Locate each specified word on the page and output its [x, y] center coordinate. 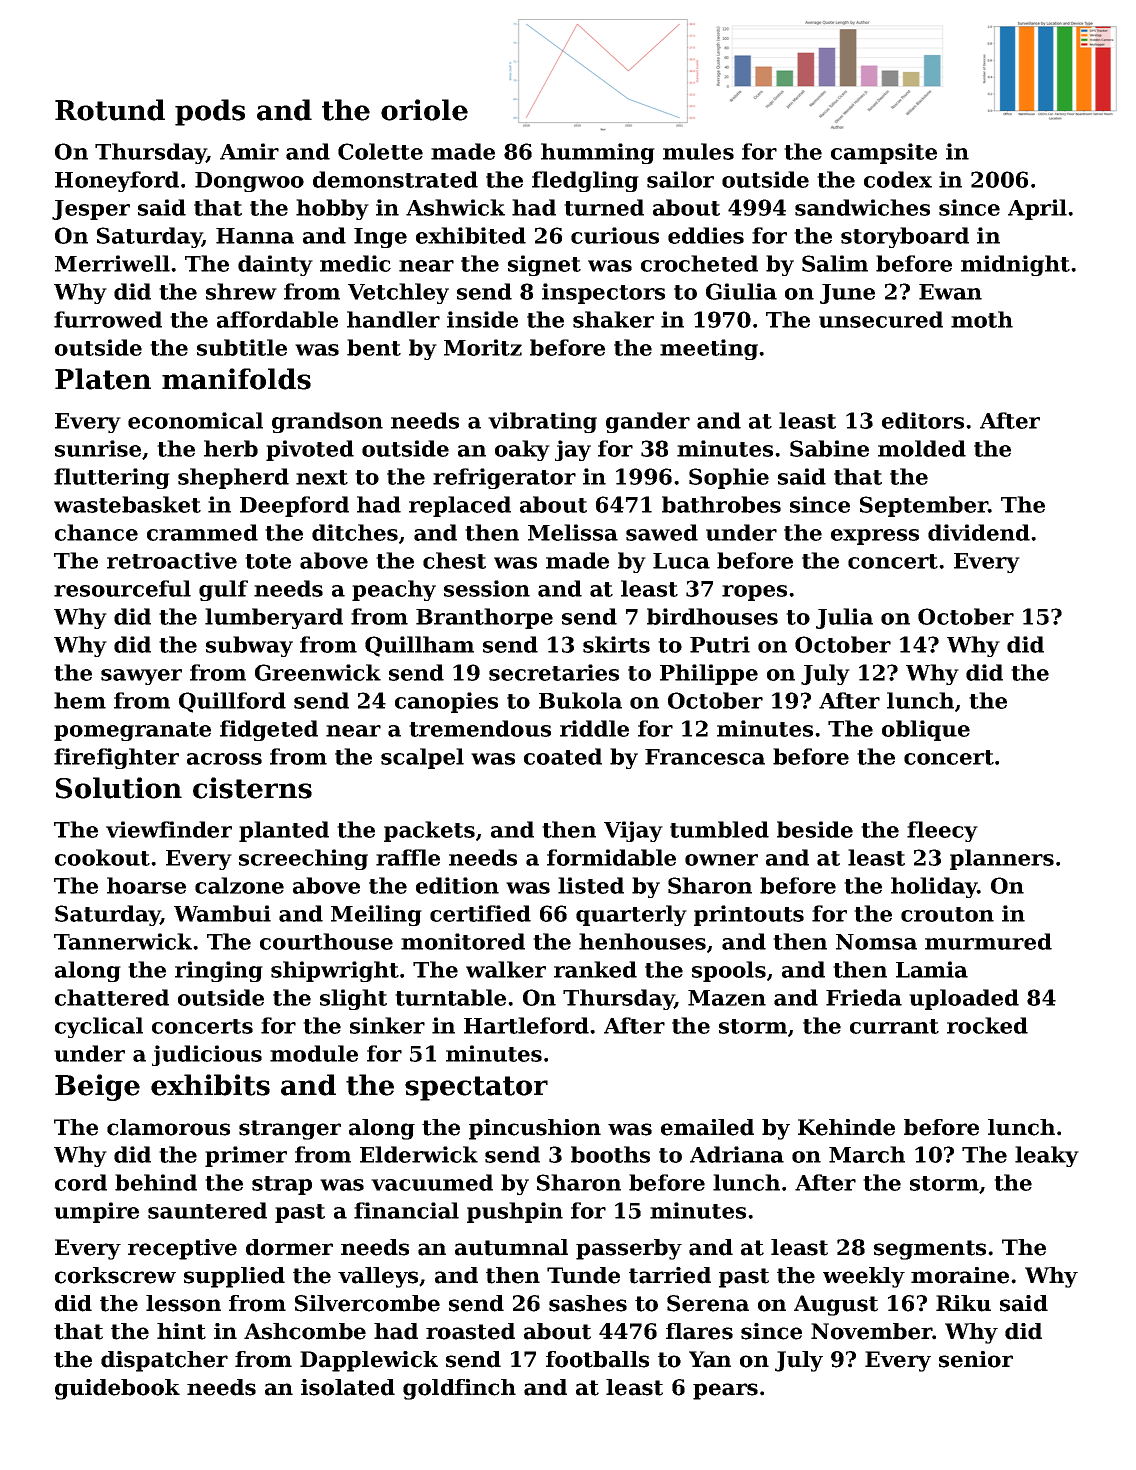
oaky [522, 450]
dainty [275, 265]
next [322, 477]
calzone [239, 885]
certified [480, 913]
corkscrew [115, 1275]
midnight [1015, 265]
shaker [613, 319]
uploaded [964, 999]
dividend [979, 532]
